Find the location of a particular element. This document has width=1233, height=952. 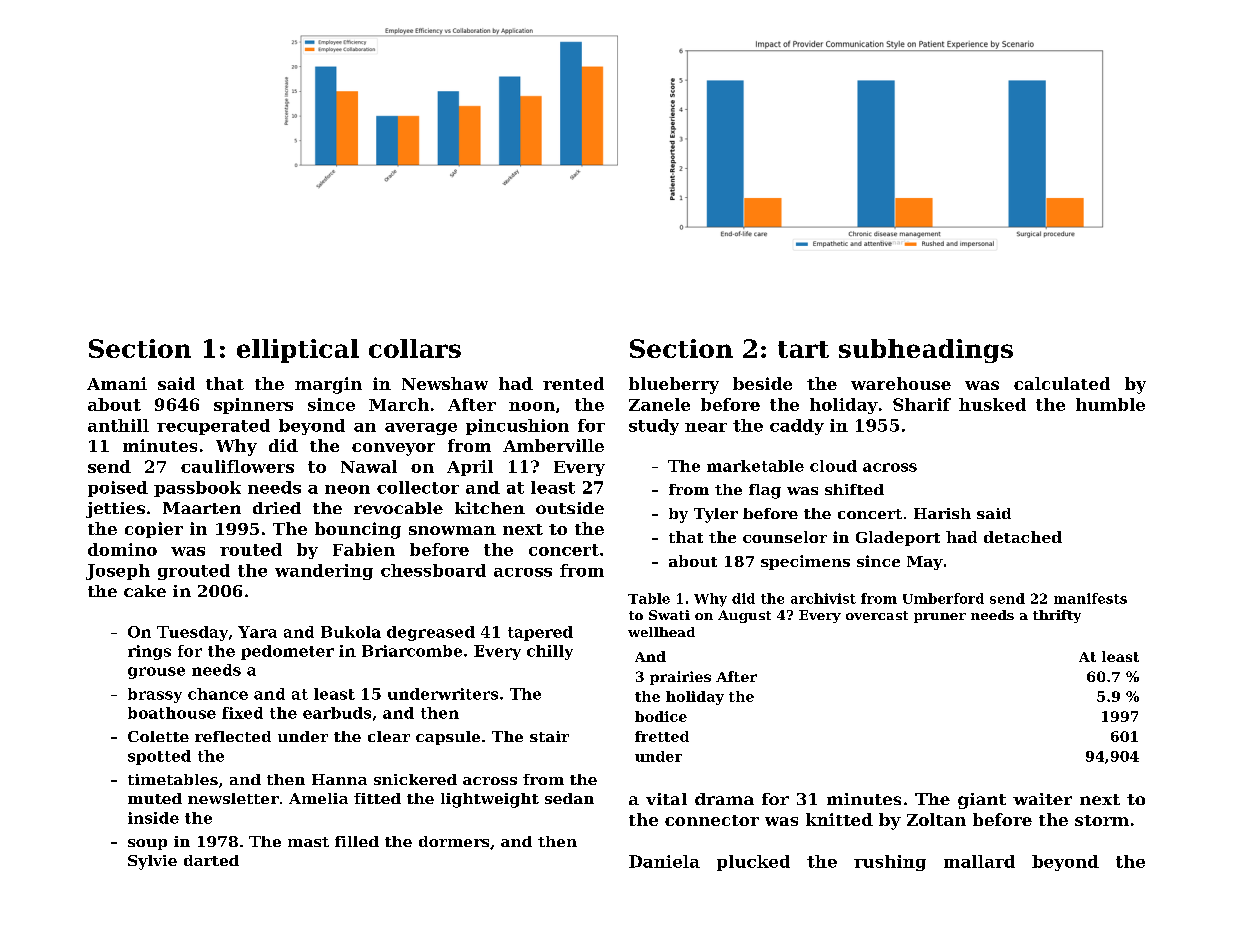

chessboard is located at coordinates (433, 570).
